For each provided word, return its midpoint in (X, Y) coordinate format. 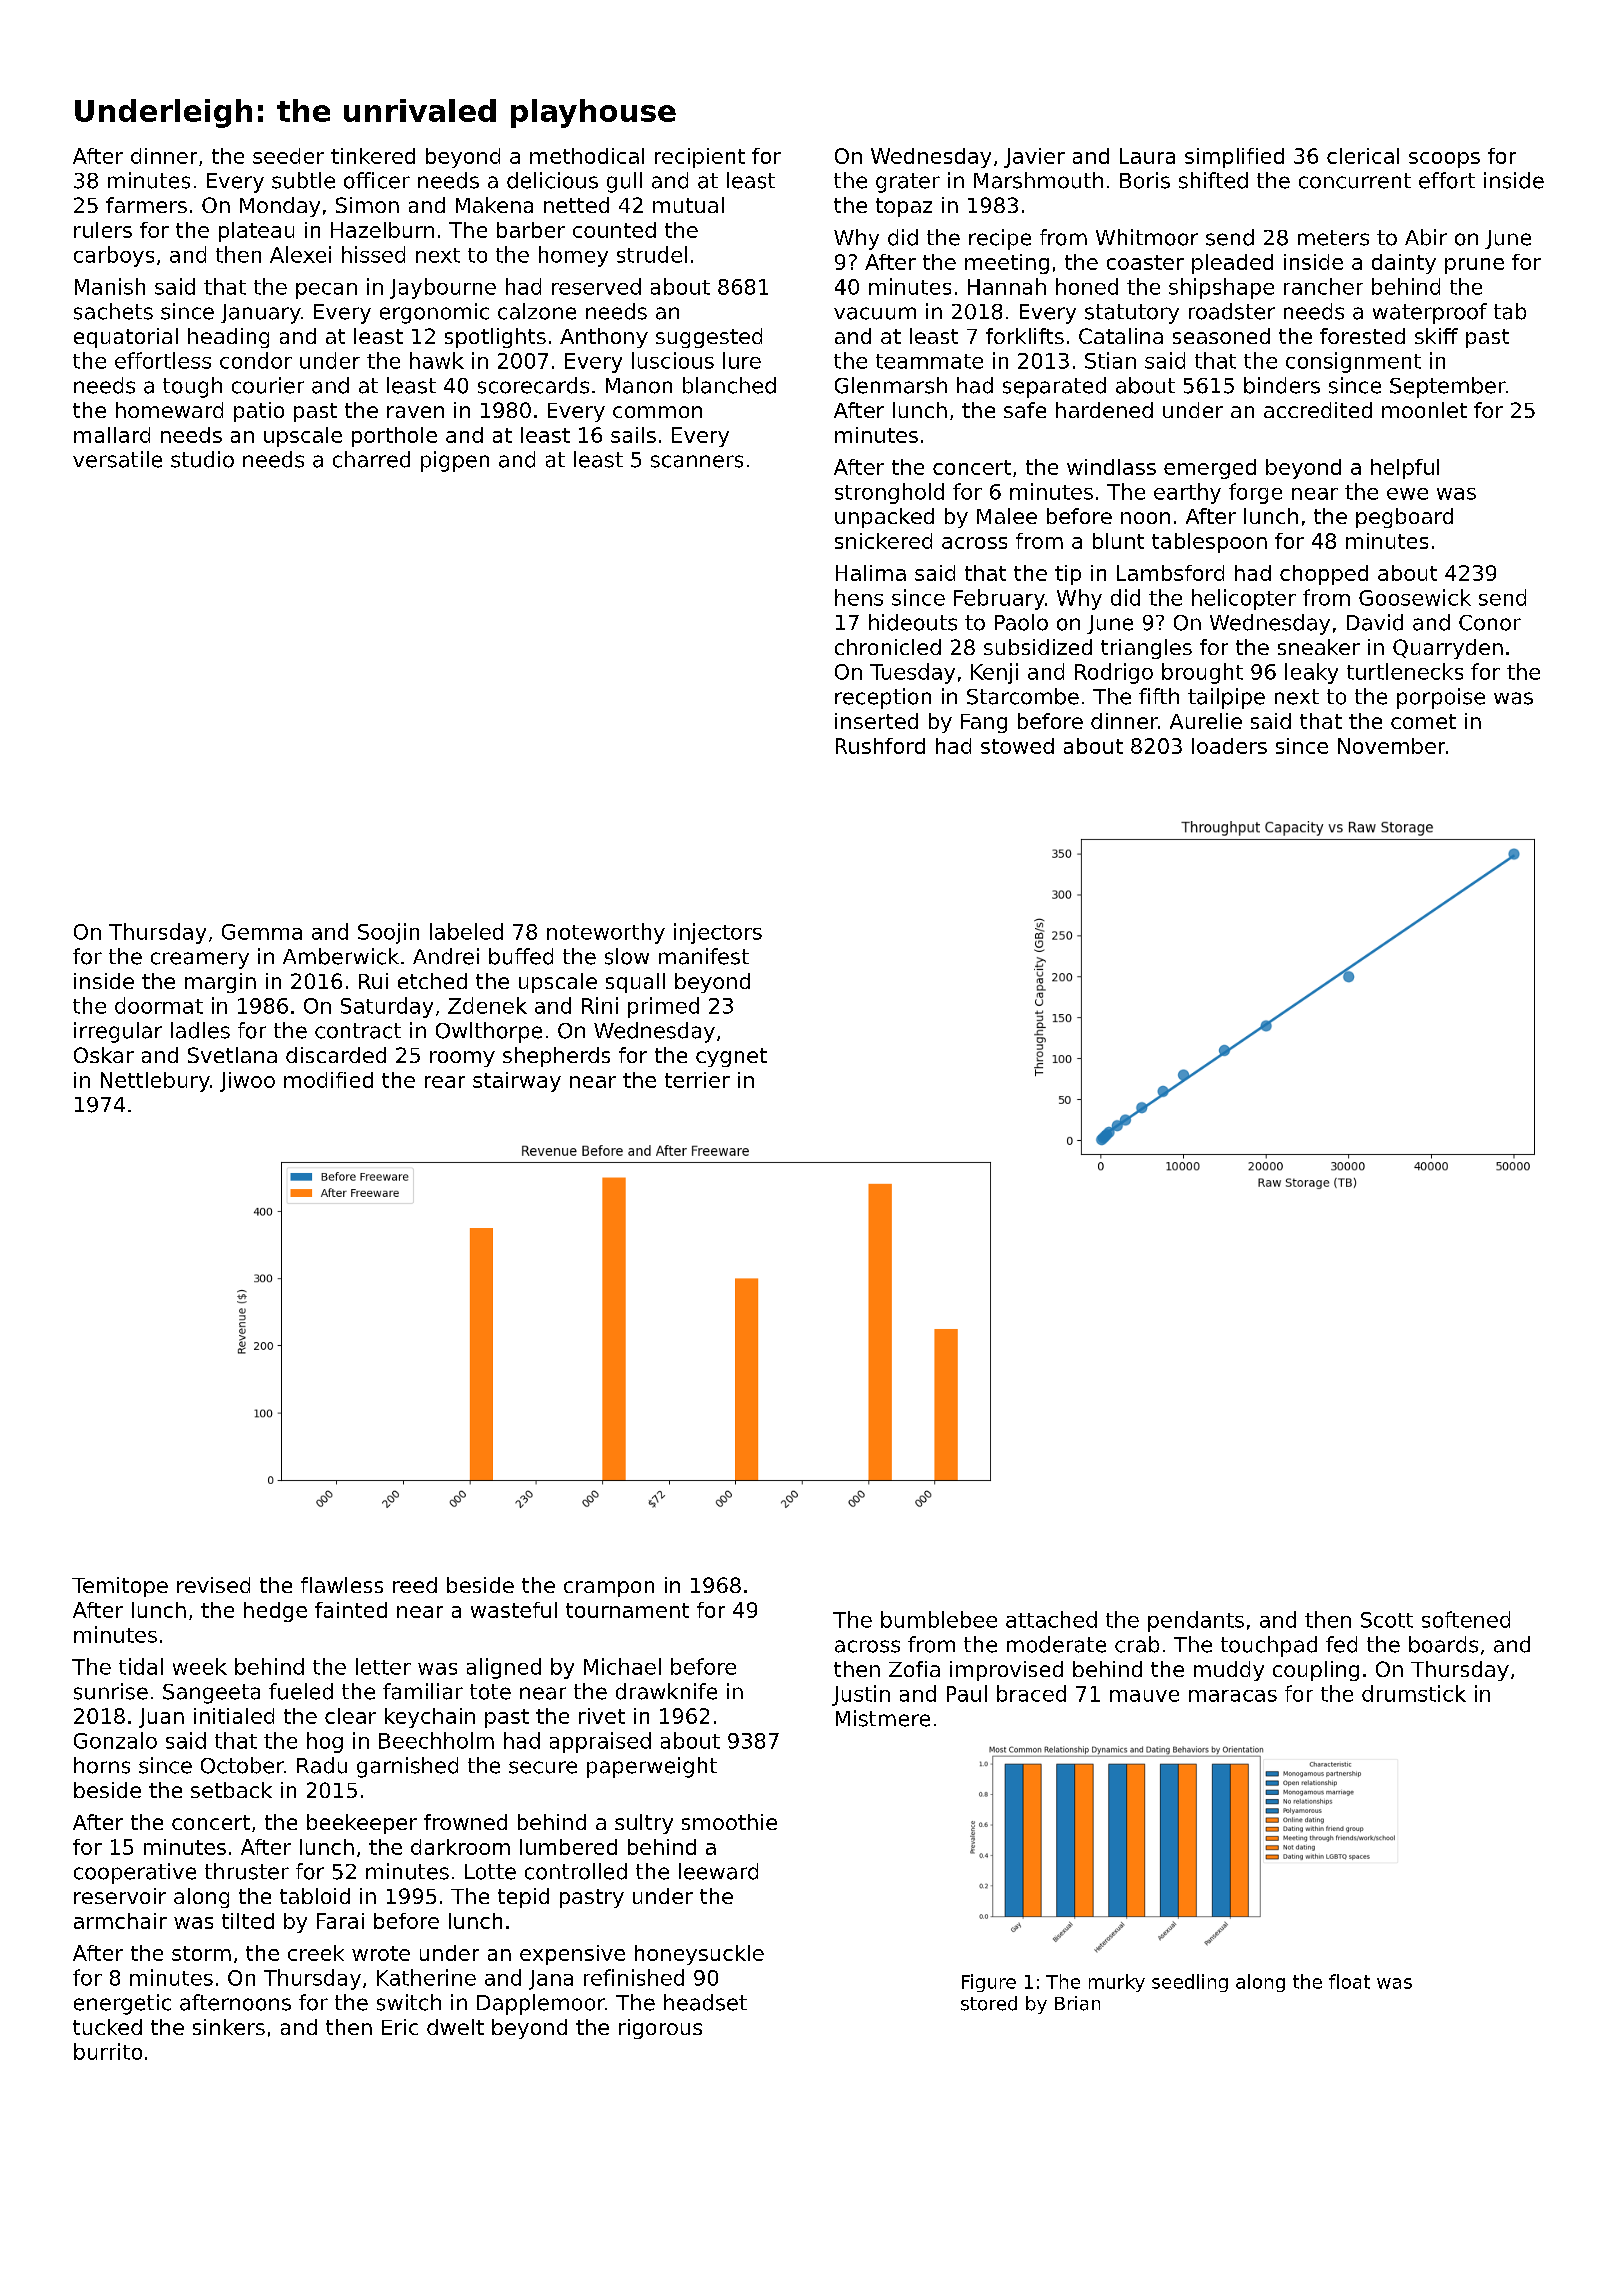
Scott (1387, 1620)
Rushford (880, 746)
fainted (351, 1610)
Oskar (104, 1055)
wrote (381, 1953)
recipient (700, 158)
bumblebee (939, 1619)
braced (1031, 1693)
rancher (1323, 286)
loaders (1229, 746)
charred (371, 459)
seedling (1190, 1983)
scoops (1444, 160)
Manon (639, 386)
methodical (587, 156)
